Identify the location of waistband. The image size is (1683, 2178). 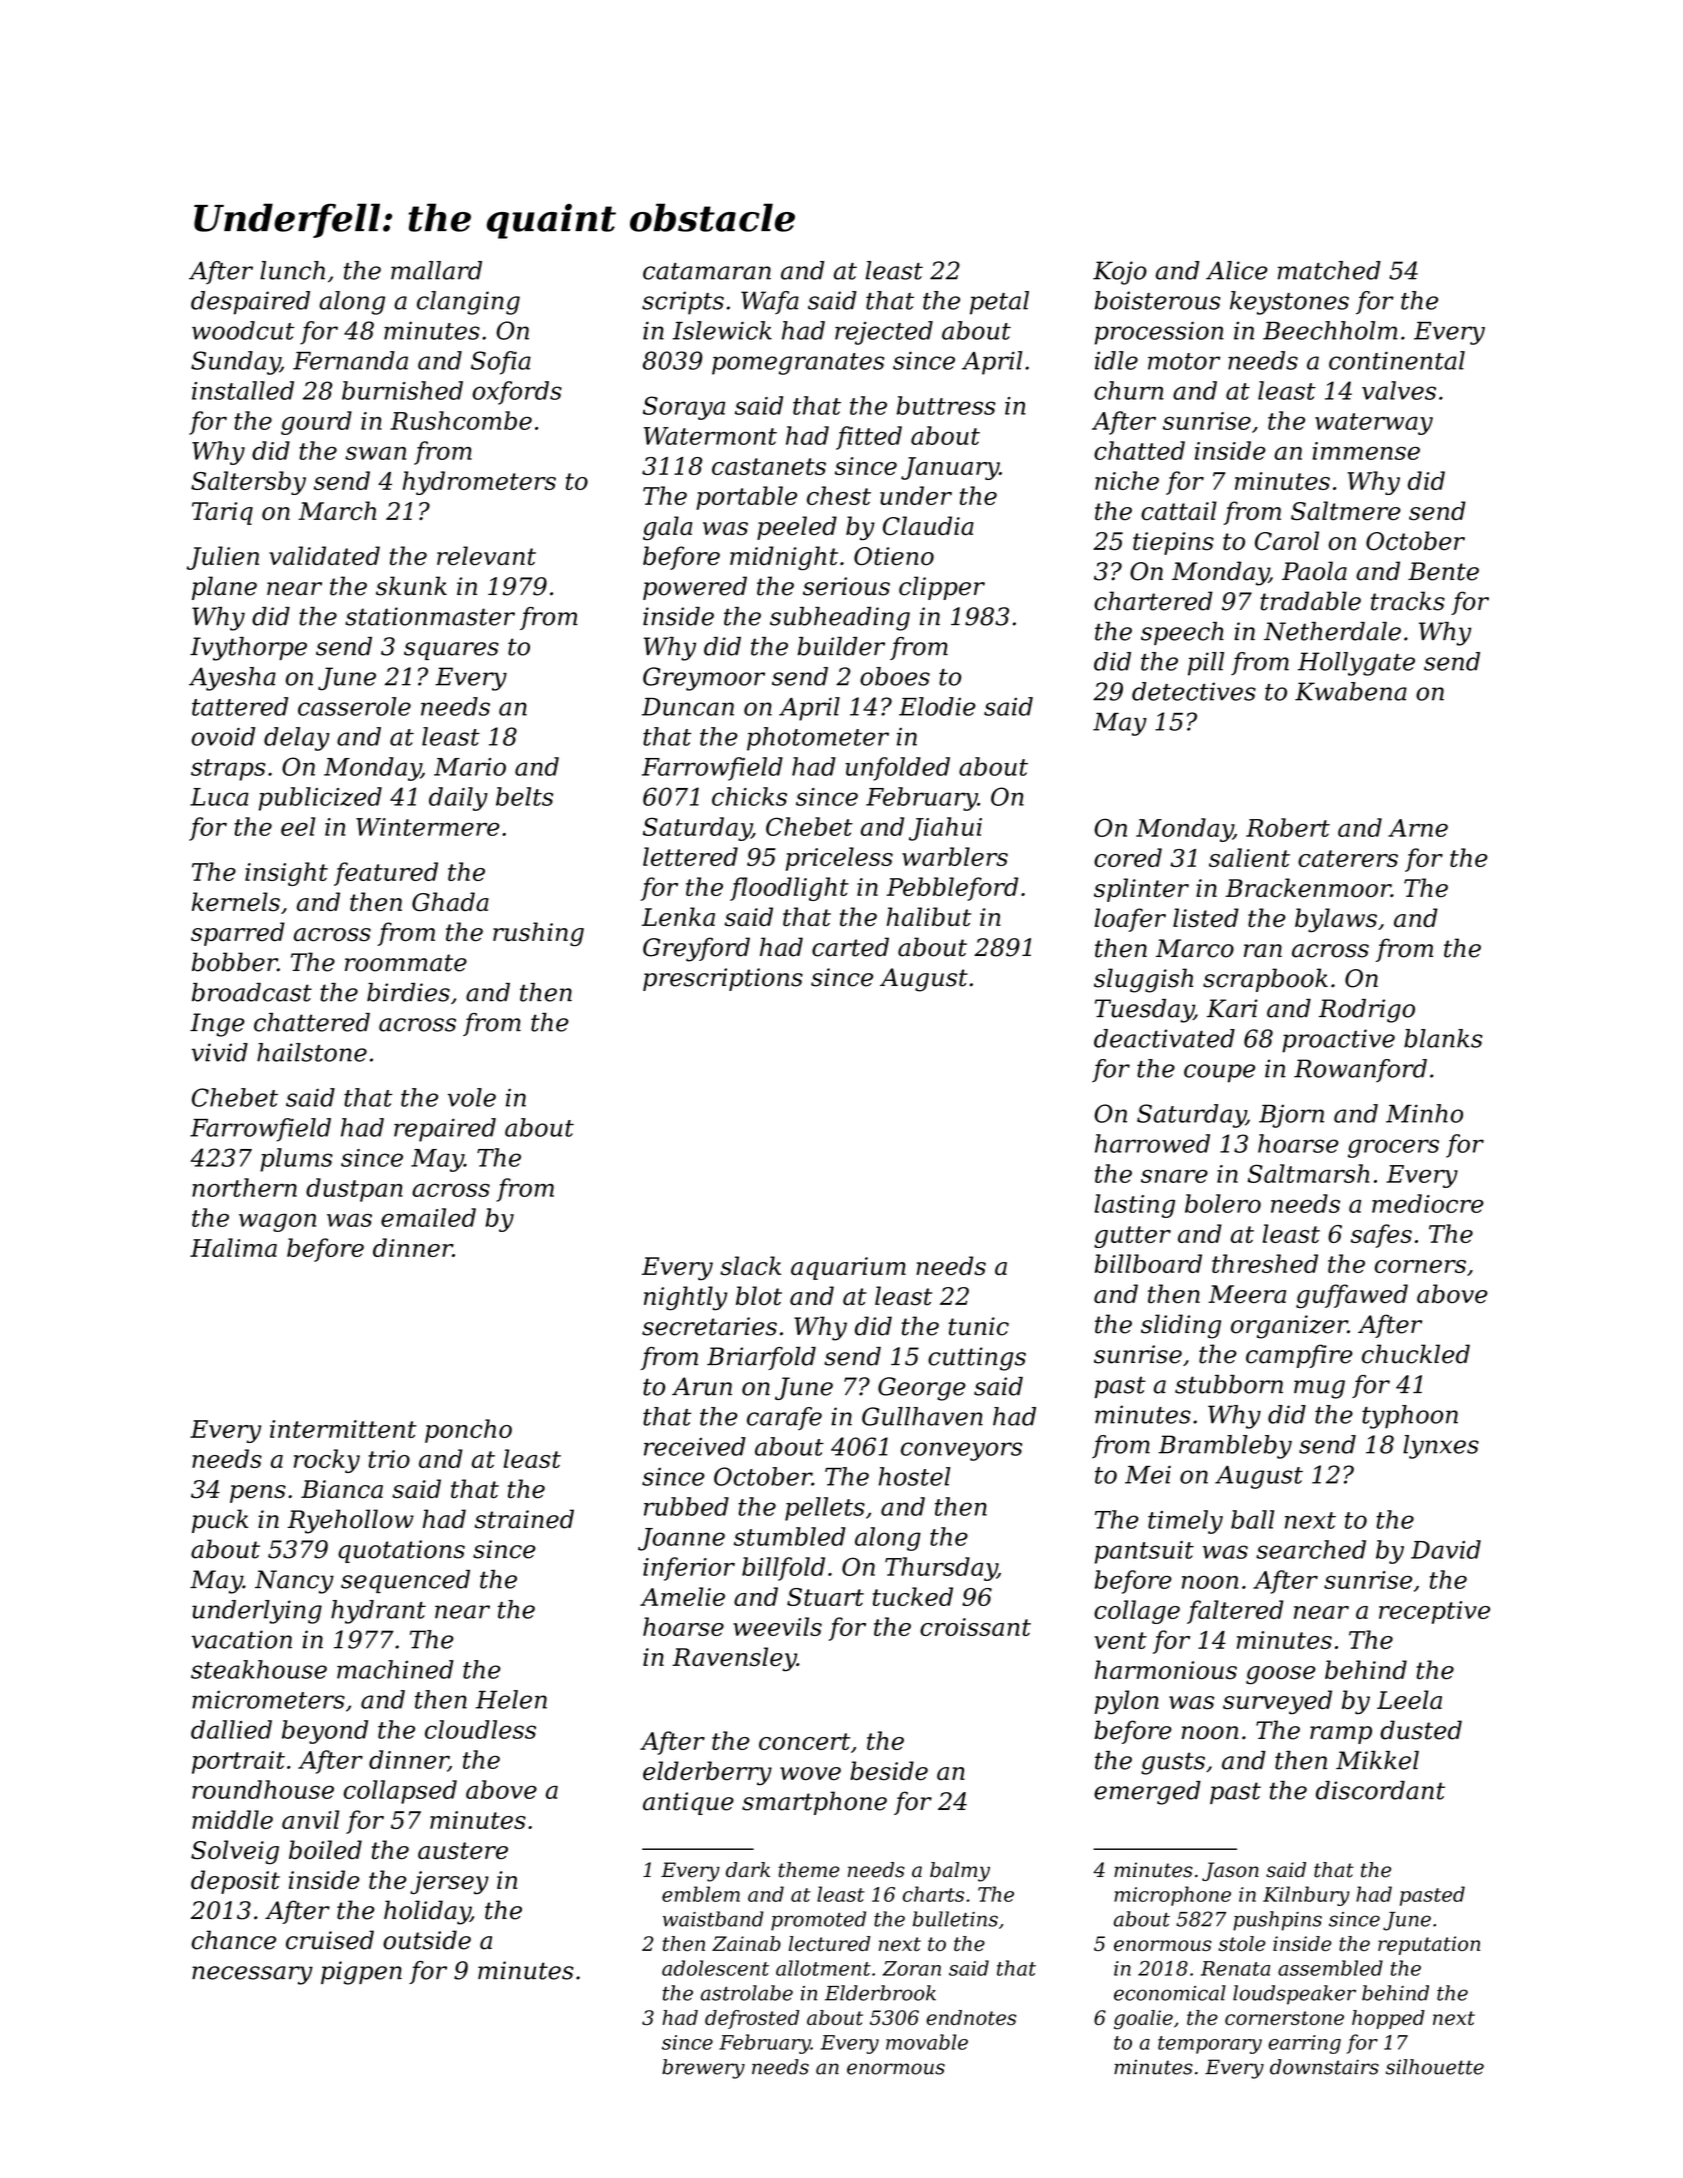
(713, 1919).
